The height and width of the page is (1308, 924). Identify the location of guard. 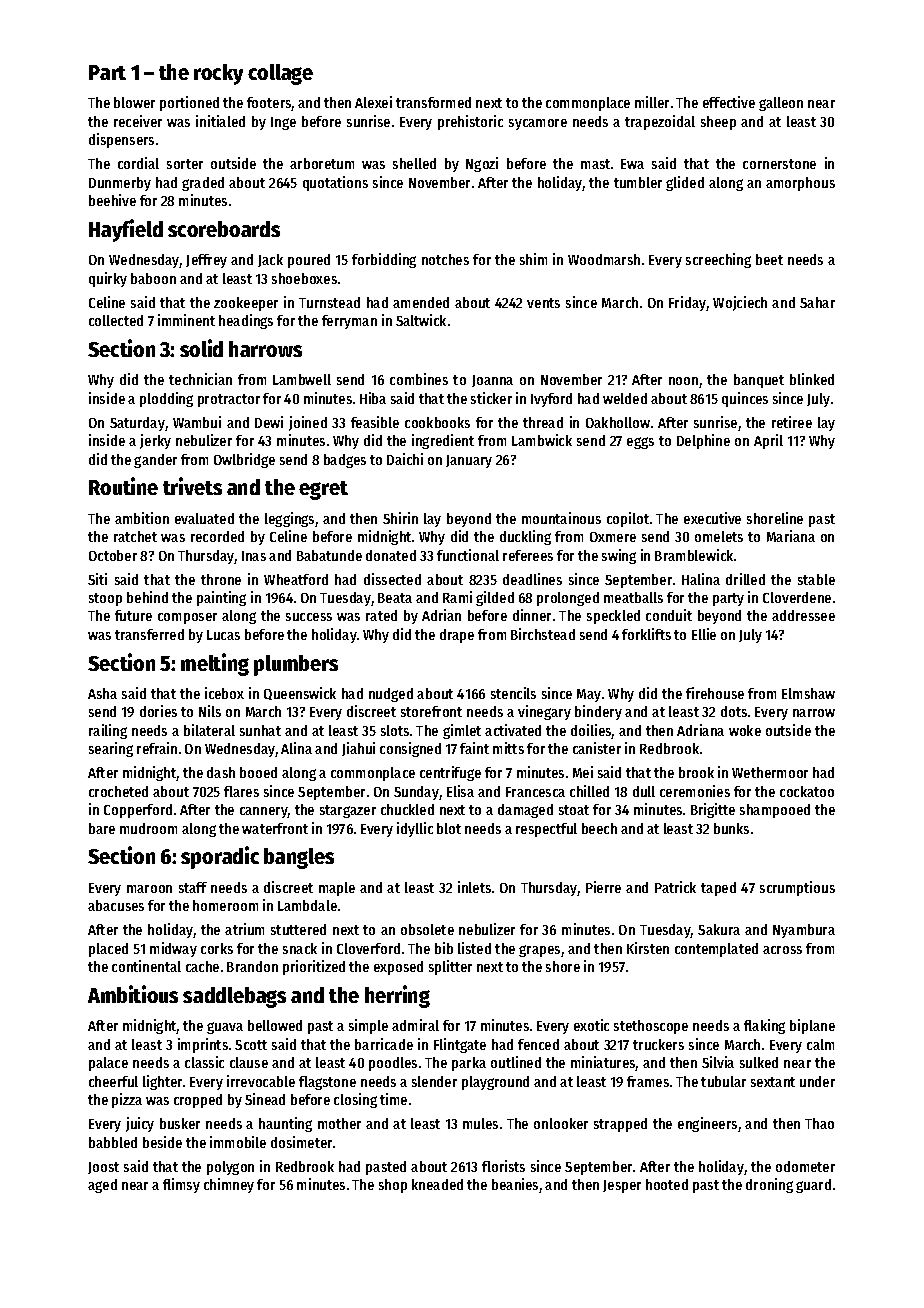
(813, 1186).
